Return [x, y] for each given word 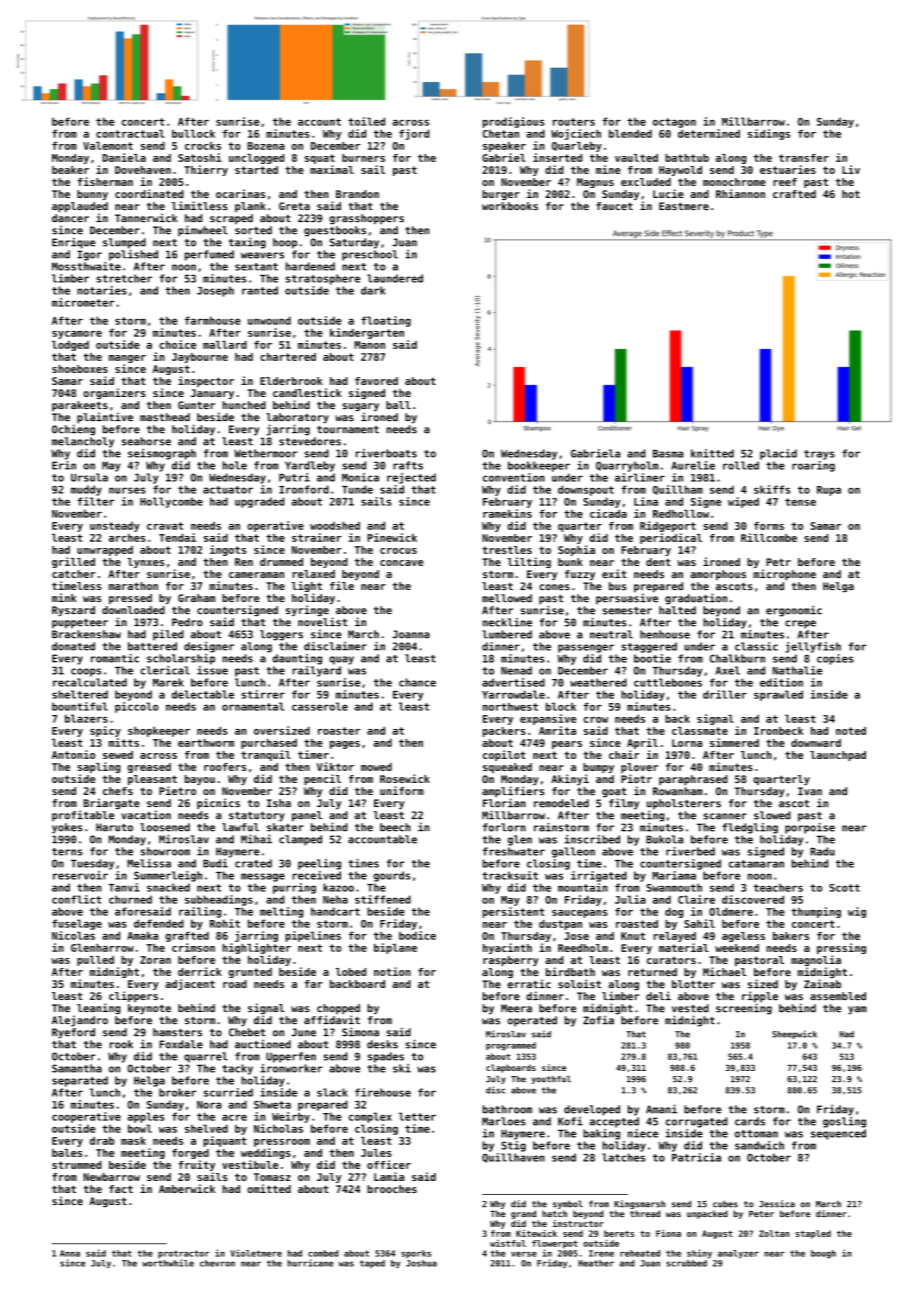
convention [514, 477]
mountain [583, 887]
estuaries [788, 169]
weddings [266, 1153]
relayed [675, 937]
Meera [516, 1008]
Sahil [699, 923]
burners [363, 158]
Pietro [177, 790]
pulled [95, 961]
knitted [712, 453]
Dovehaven [143, 170]
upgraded [259, 502]
